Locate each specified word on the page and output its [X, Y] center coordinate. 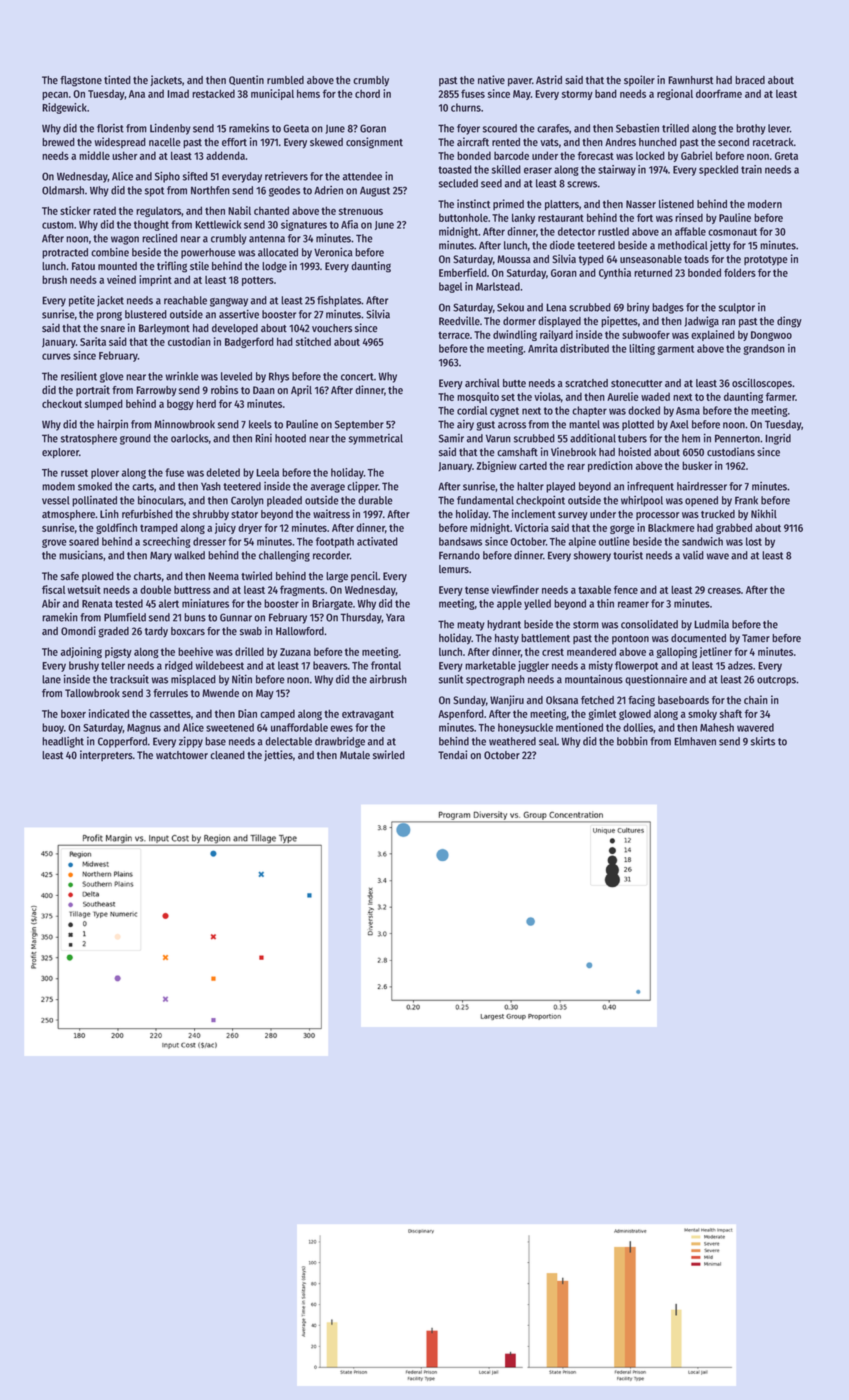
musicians [81, 555]
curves [56, 356]
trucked [718, 514]
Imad [178, 93]
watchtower [182, 755]
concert [357, 377]
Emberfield [463, 272]
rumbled [285, 80]
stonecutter [636, 384]
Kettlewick [218, 224]
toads [696, 259]
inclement [534, 514]
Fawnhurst [690, 80]
